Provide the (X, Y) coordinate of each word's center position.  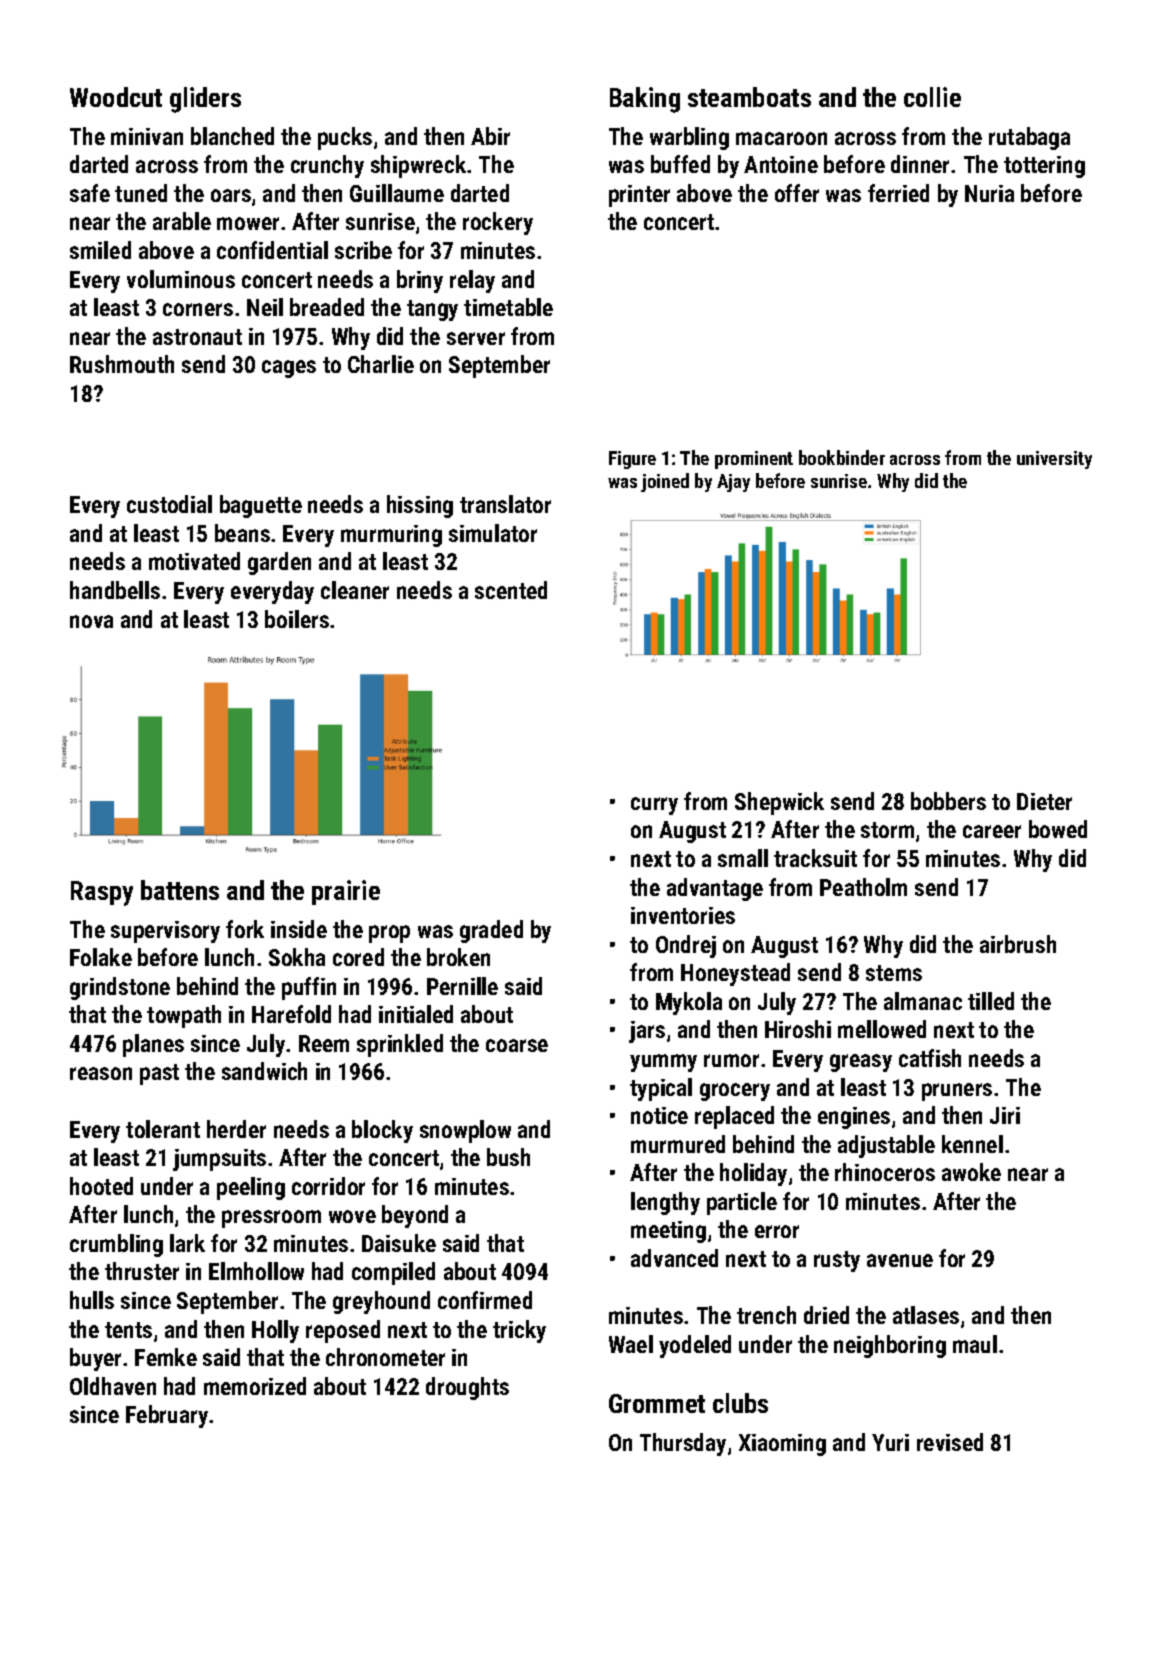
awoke (971, 1172)
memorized (255, 1386)
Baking (645, 100)
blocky (382, 1131)
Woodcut (116, 97)
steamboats (749, 97)
